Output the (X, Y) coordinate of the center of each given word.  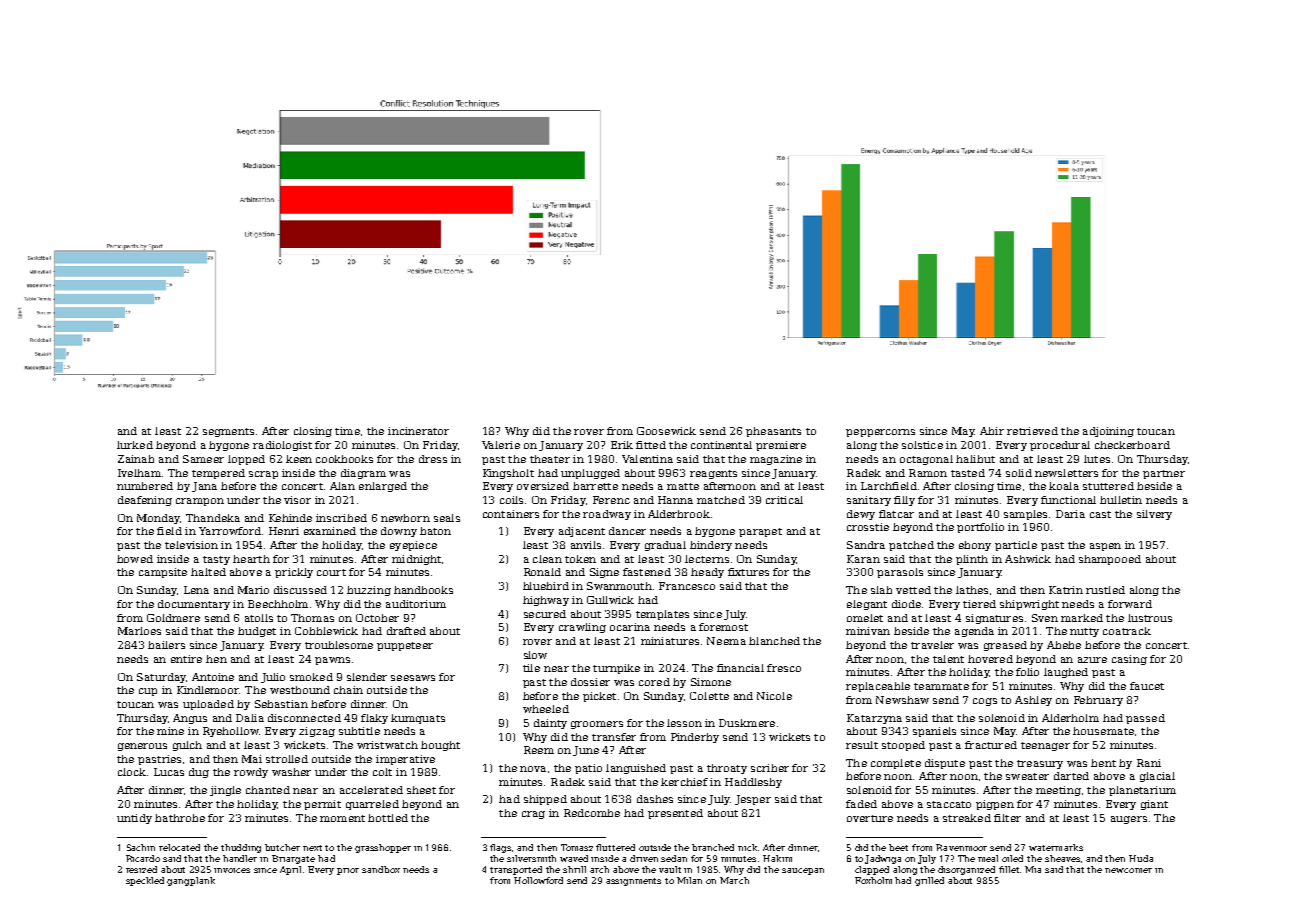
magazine (776, 460)
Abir (992, 431)
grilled (929, 881)
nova (533, 769)
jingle (225, 791)
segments (228, 432)
